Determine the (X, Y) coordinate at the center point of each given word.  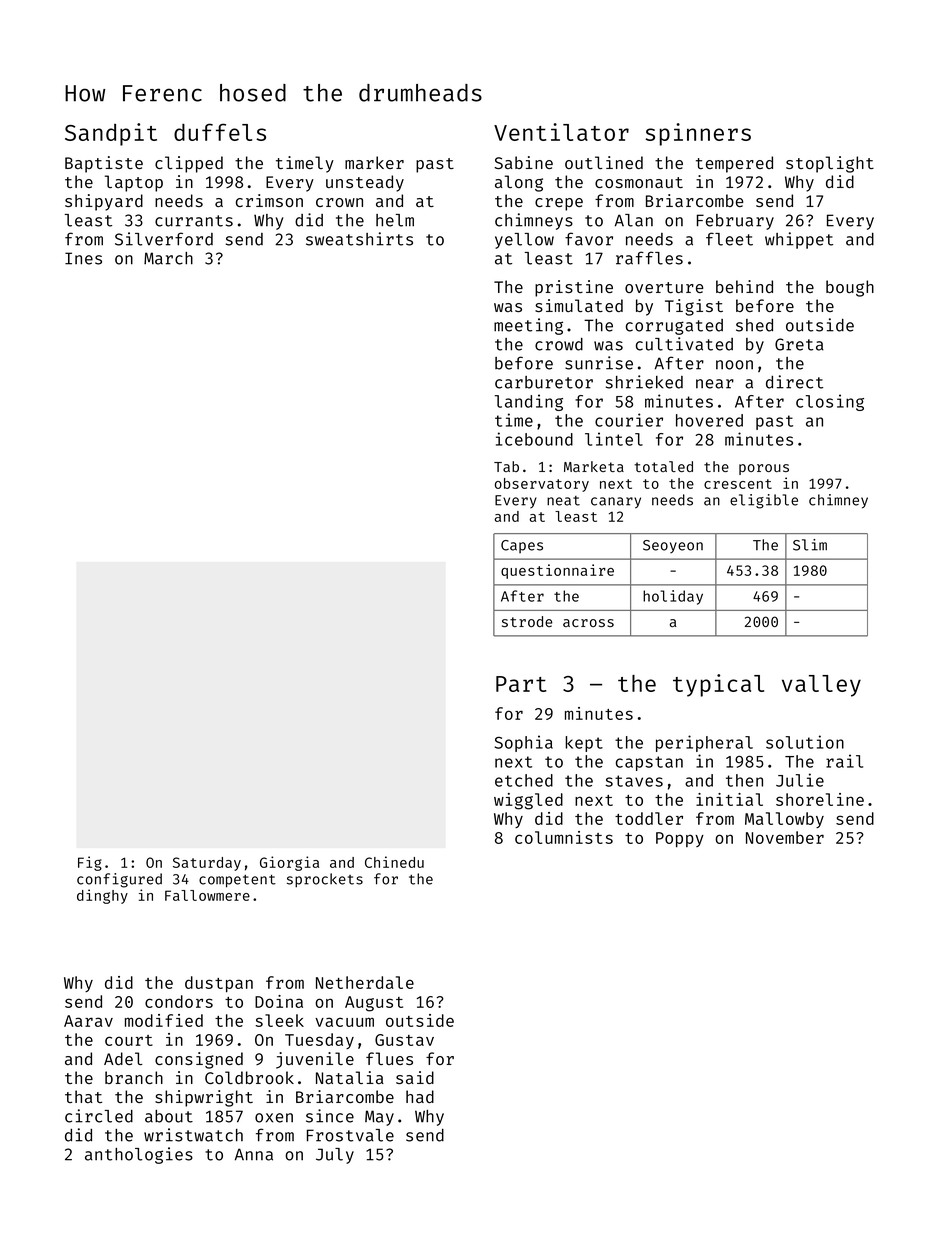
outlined (604, 162)
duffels (220, 132)
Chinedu (394, 862)
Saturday (207, 864)
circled (99, 1116)
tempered (734, 164)
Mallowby (784, 820)
